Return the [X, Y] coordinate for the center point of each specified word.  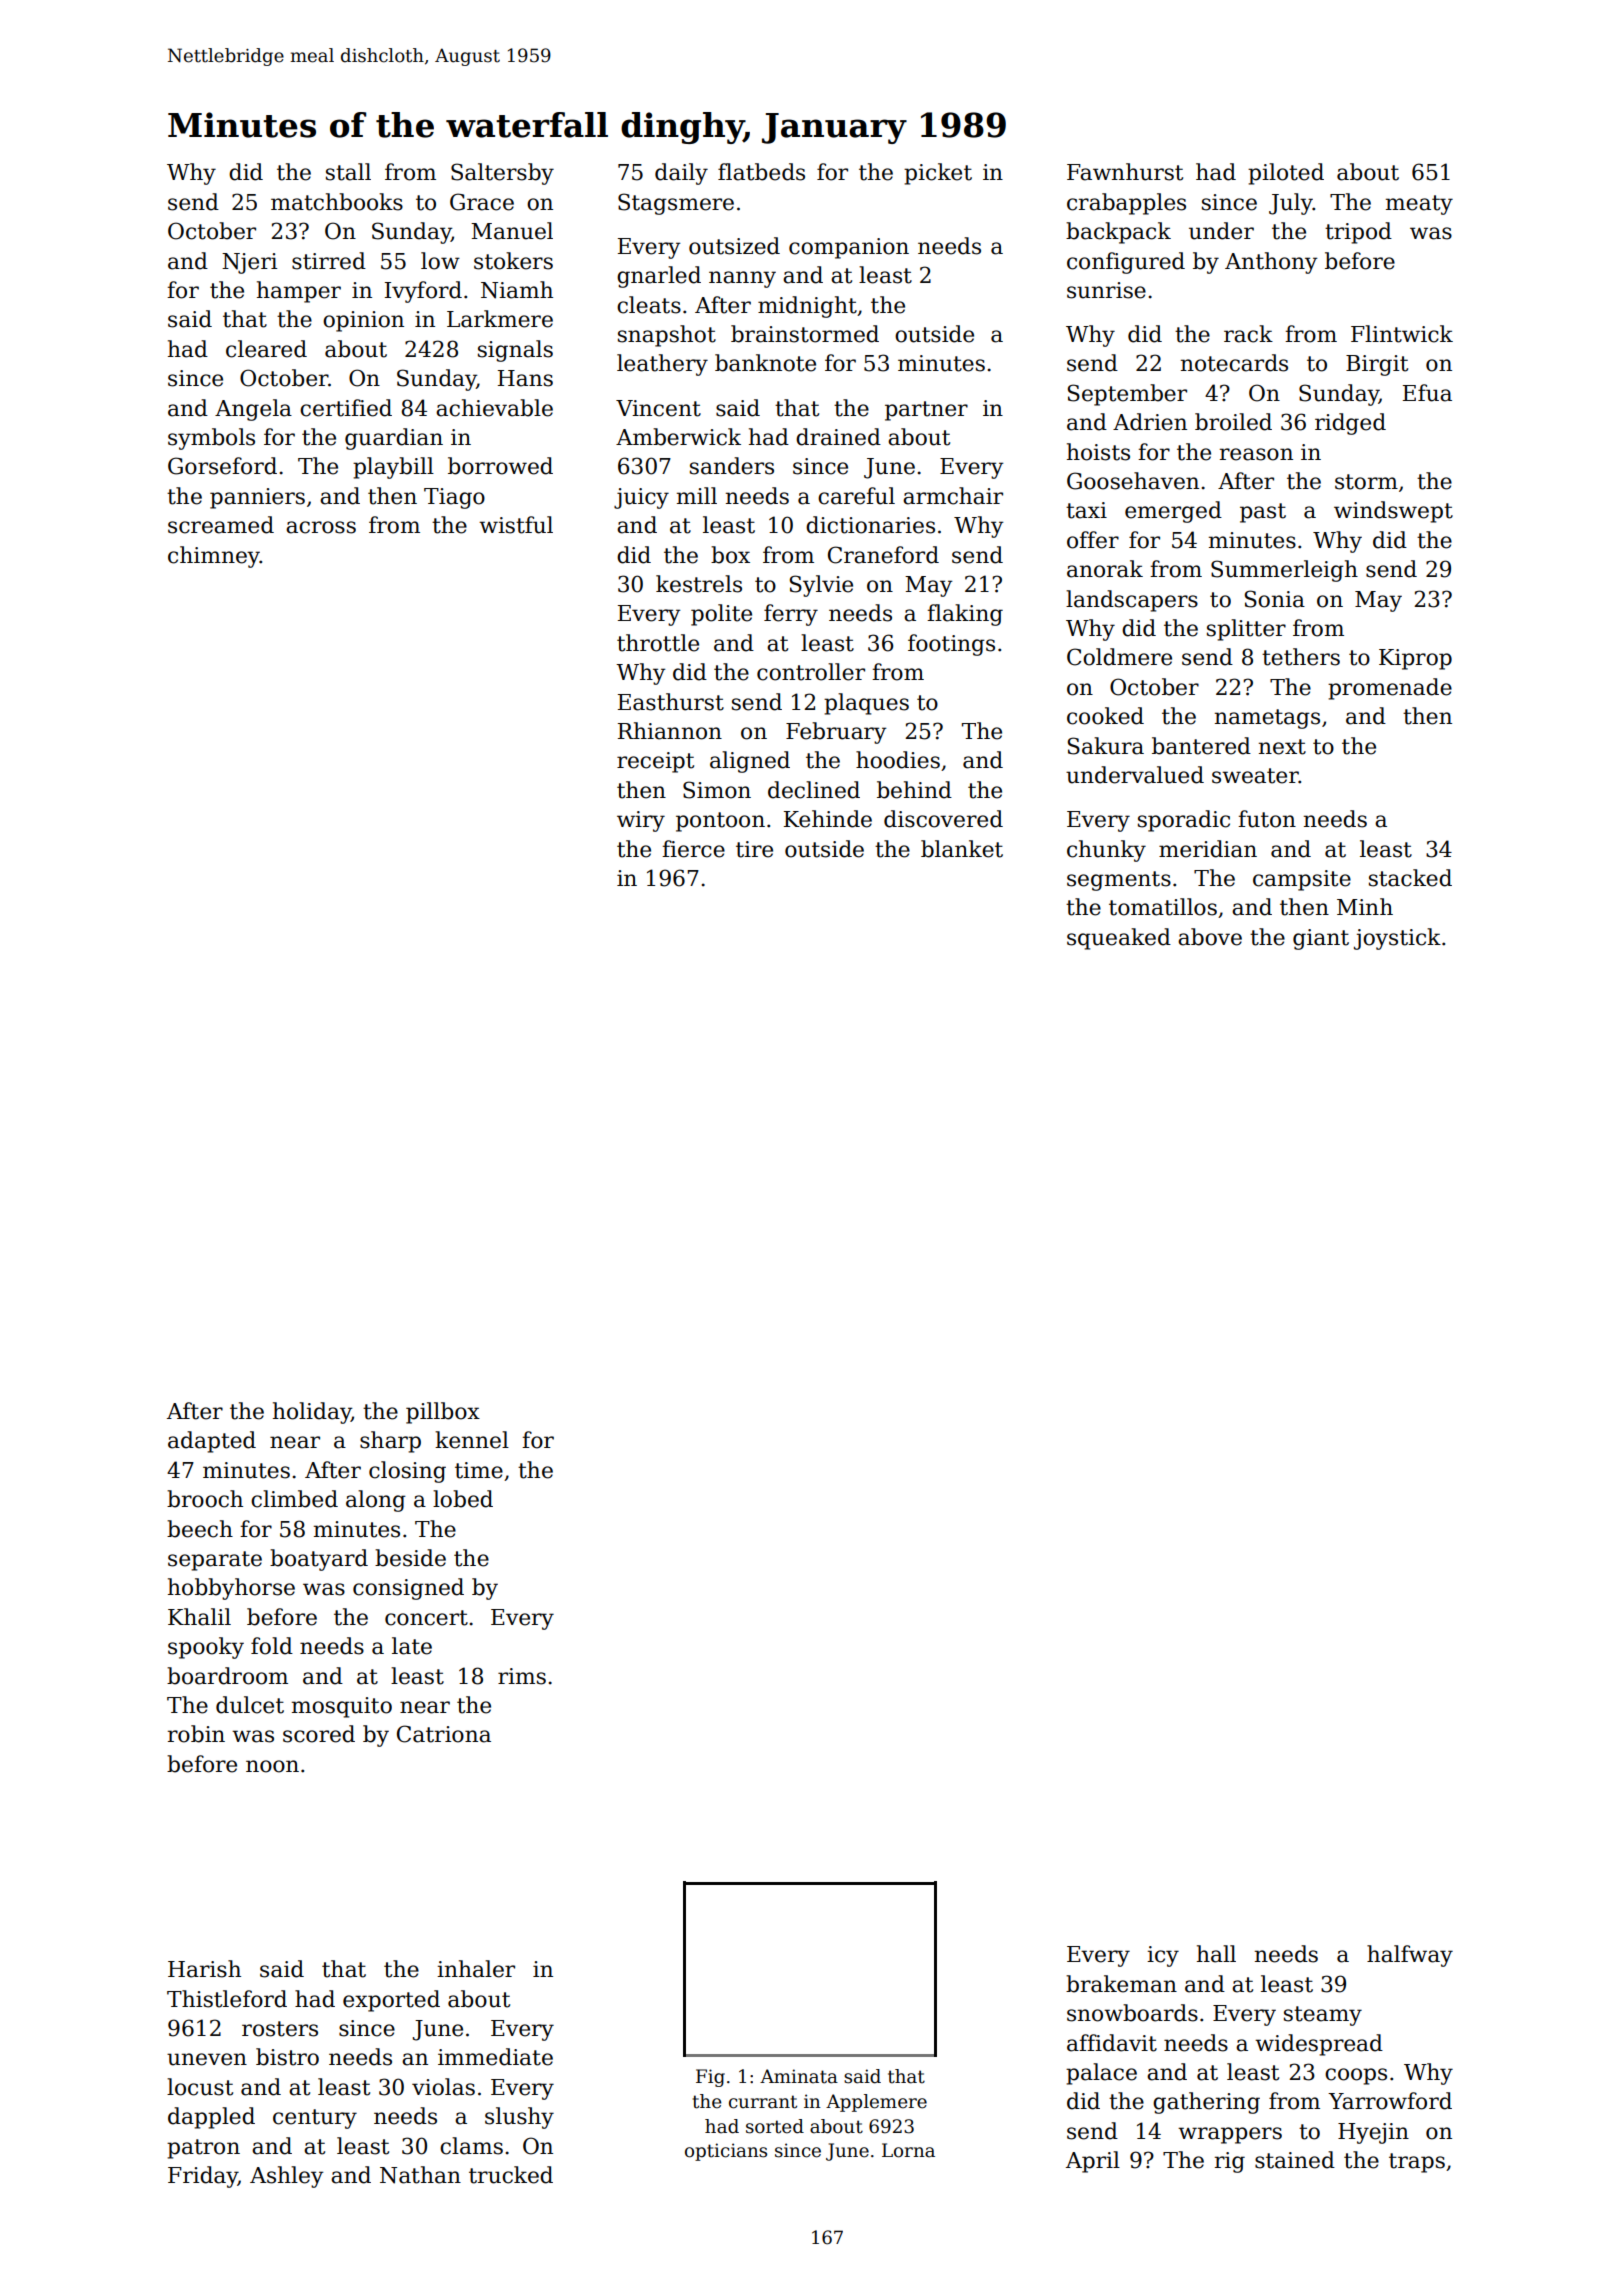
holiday [312, 1413]
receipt [655, 762]
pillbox [443, 1413]
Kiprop [1415, 659]
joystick [1397, 939]
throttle [658, 643]
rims [522, 1676]
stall [348, 172]
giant [1321, 939]
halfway [1410, 1956]
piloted [1286, 174]
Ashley [286, 2177]
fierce [693, 849]
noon [272, 1766]
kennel [472, 1440]
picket [938, 174]
